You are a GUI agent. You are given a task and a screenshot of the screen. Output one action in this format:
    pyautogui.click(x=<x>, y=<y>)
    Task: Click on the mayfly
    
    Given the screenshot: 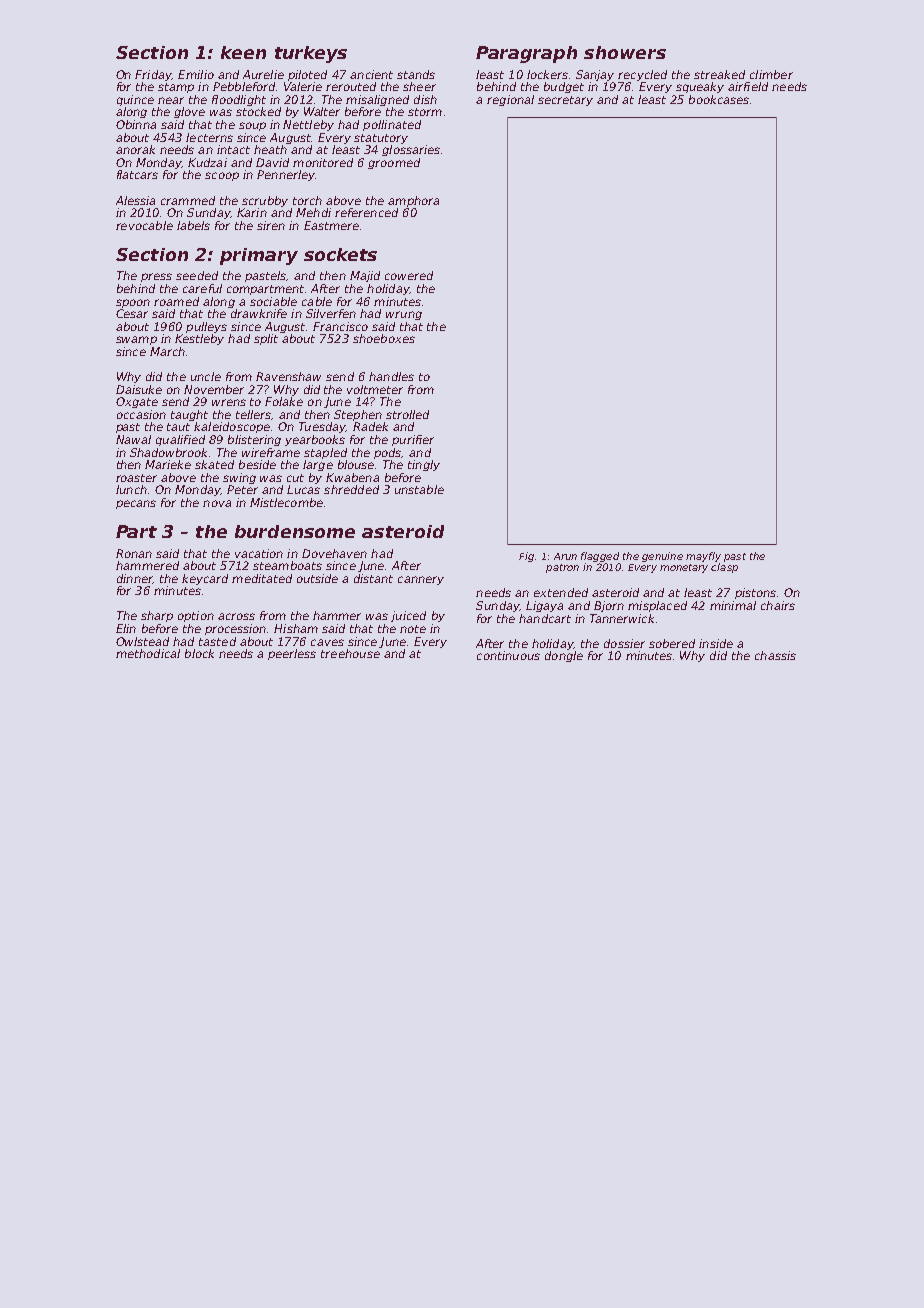 What is the action you would take?
    pyautogui.click(x=703, y=557)
